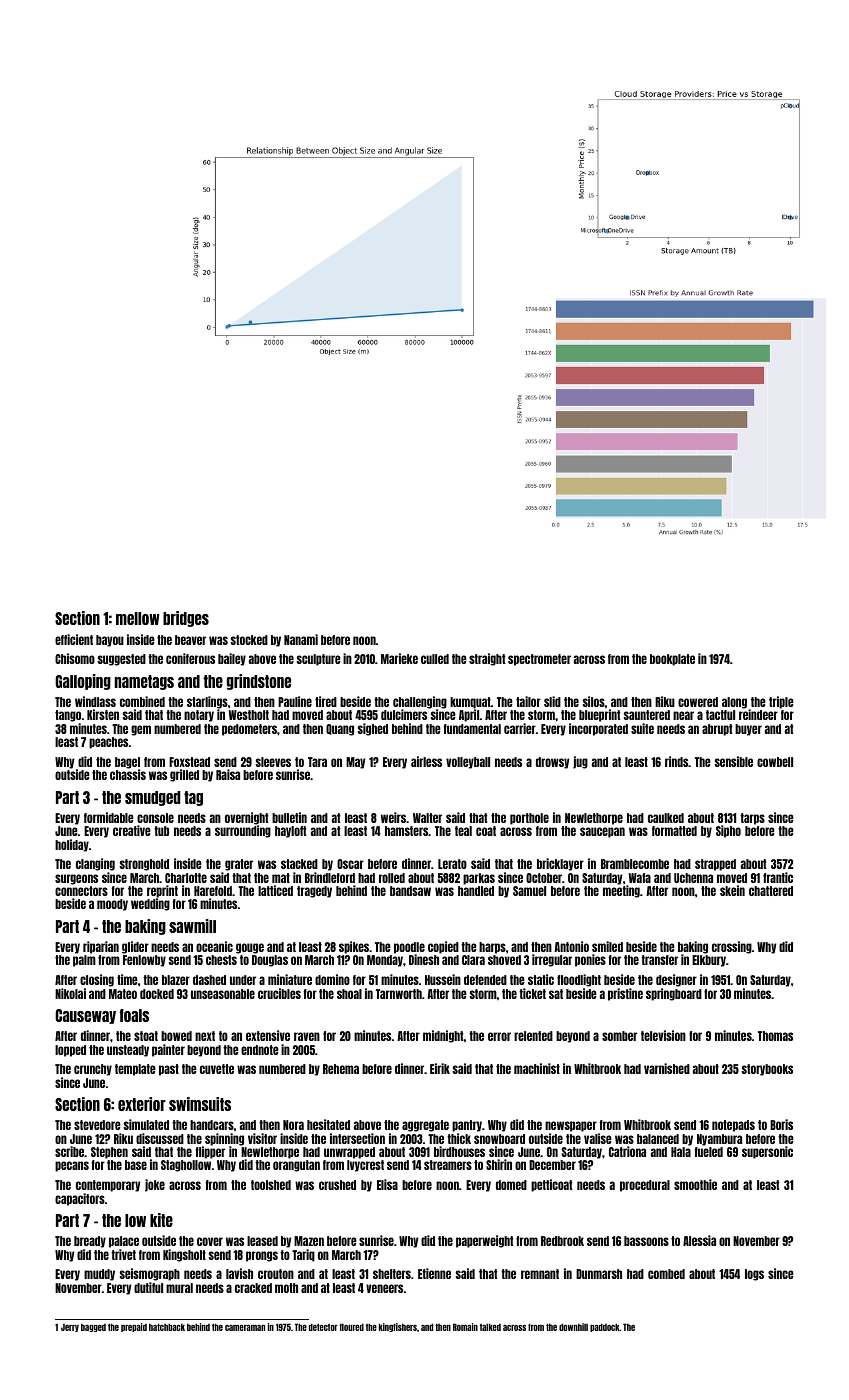  Describe the element at coordinates (667, 1068) in the image. I see `varnished` at that location.
